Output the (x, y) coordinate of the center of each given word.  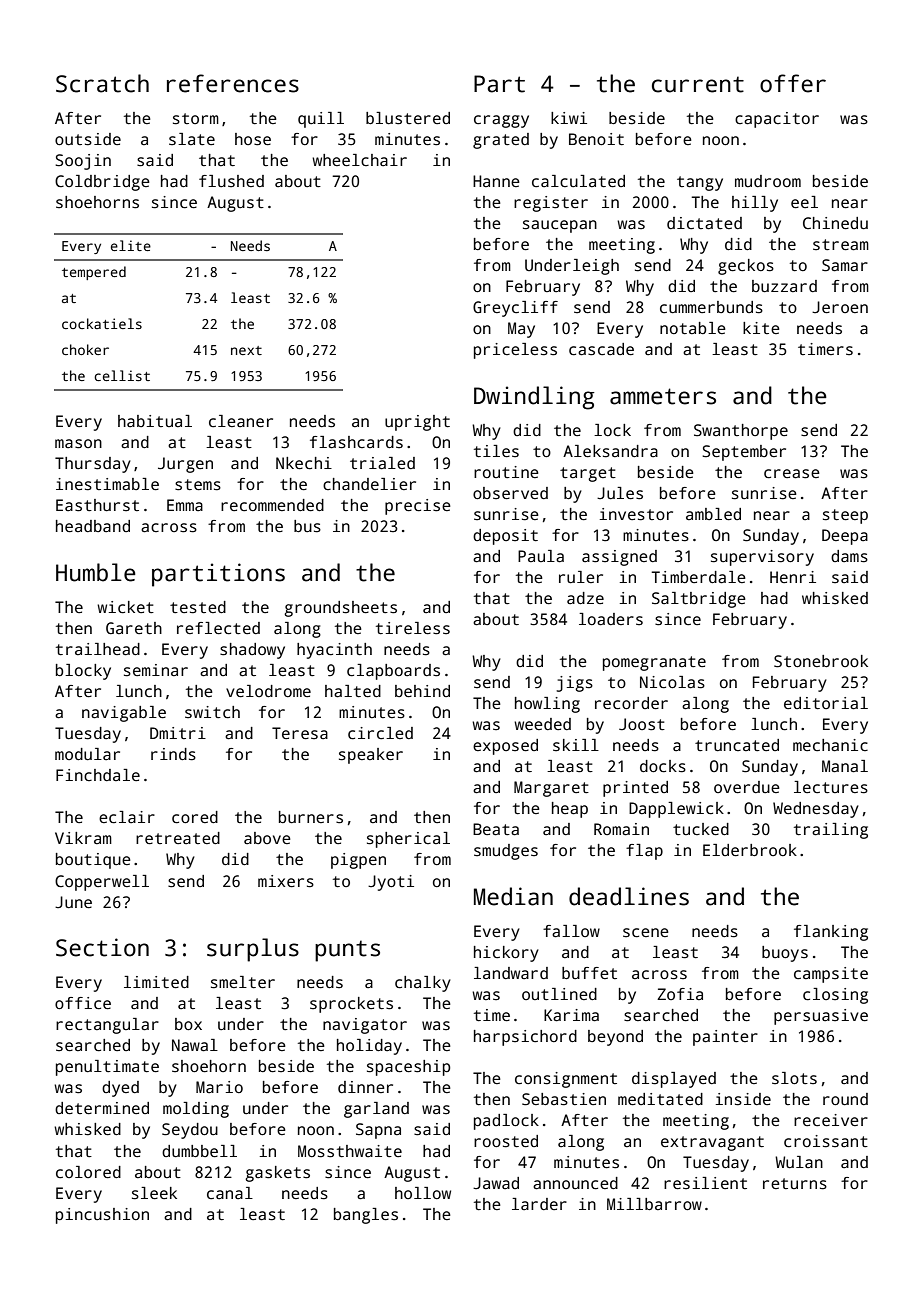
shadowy (252, 651)
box (188, 1024)
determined (102, 1108)
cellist (122, 375)
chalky (423, 984)
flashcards (356, 442)
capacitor (777, 120)
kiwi (569, 118)
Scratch (102, 83)
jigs (575, 684)
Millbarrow (654, 1204)
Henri (793, 577)
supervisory (762, 558)
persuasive (821, 1017)
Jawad (496, 1183)
